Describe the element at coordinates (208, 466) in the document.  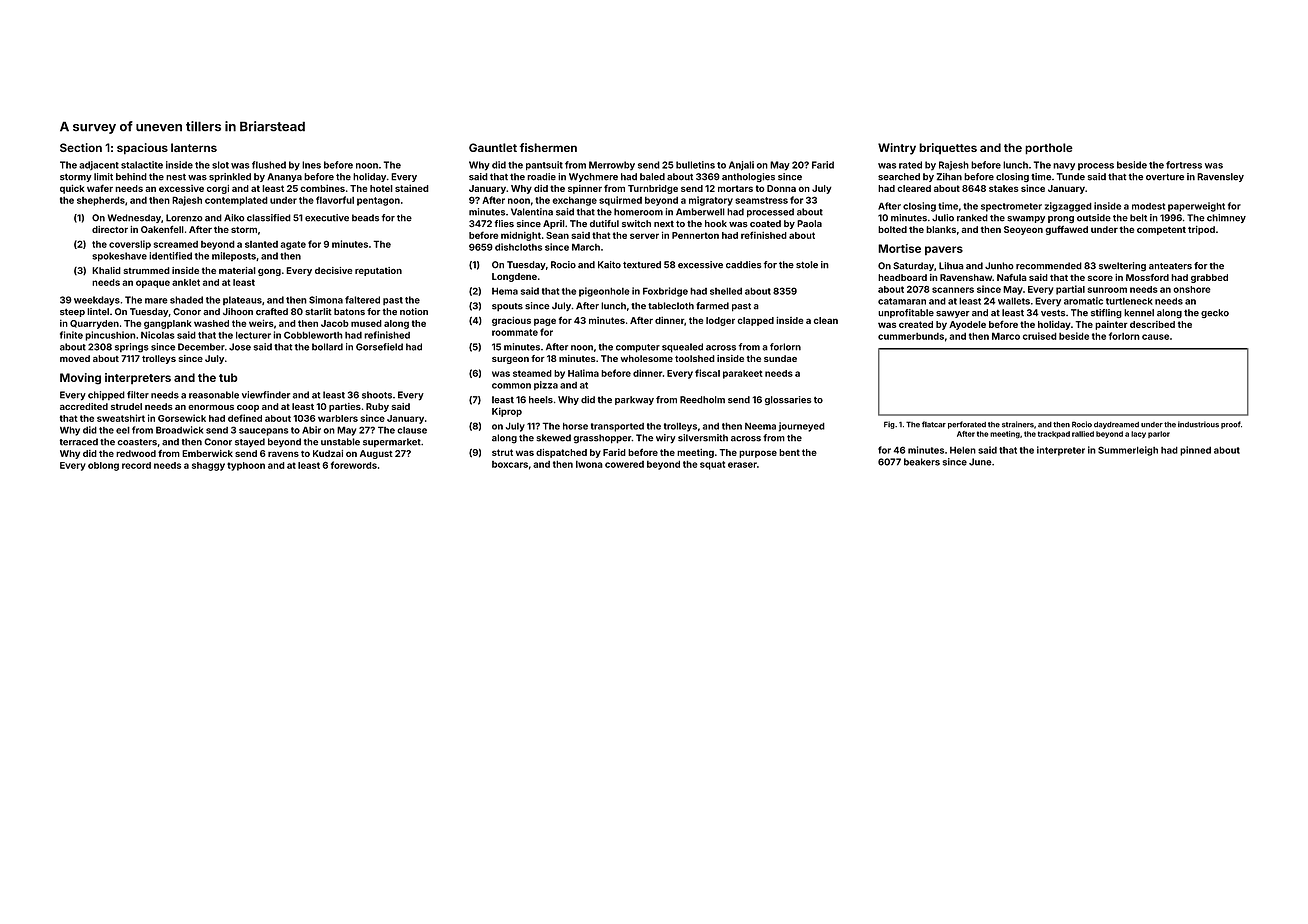
I see `shaggy` at that location.
